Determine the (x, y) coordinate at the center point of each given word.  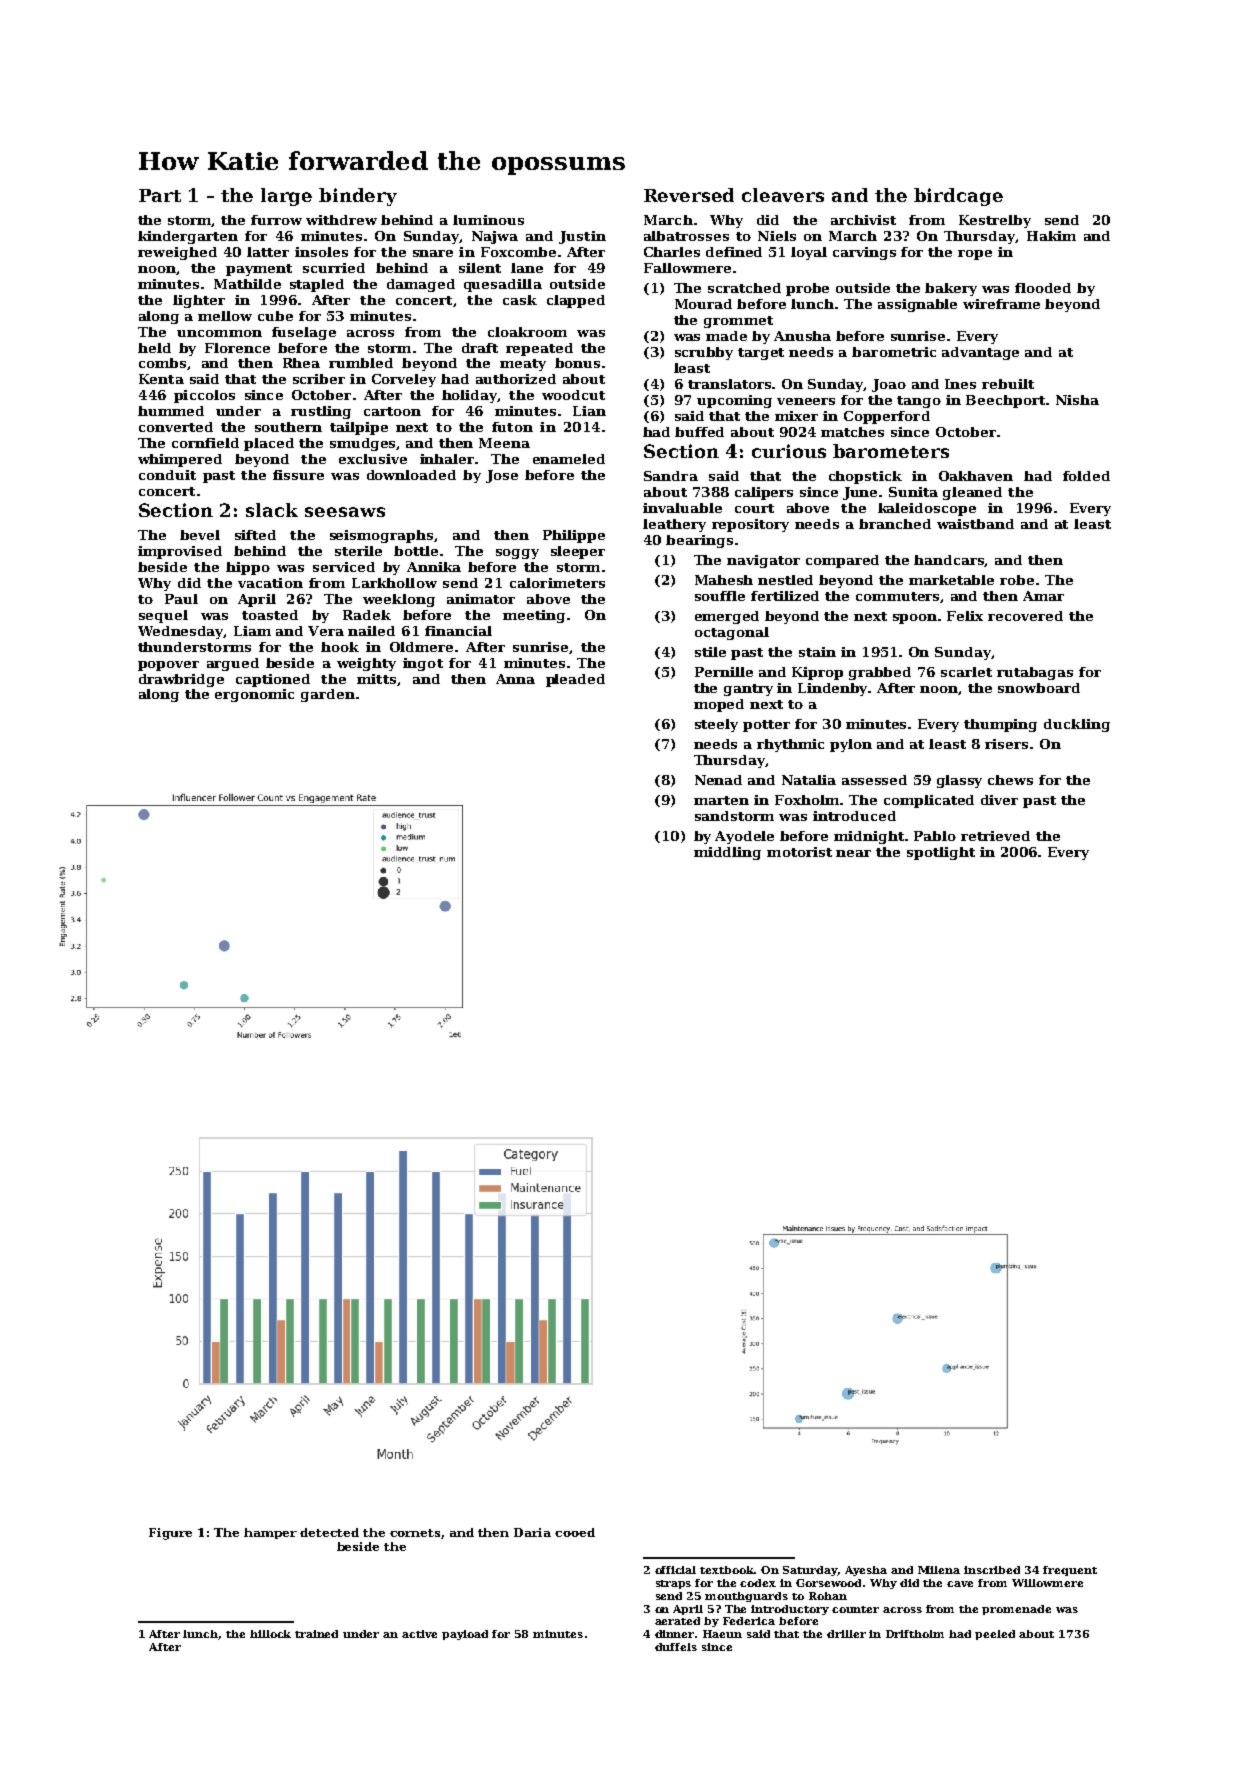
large (286, 197)
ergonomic (254, 695)
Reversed (689, 195)
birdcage (958, 197)
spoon (915, 619)
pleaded (575, 680)
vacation (270, 583)
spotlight (941, 853)
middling (727, 853)
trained (316, 1634)
